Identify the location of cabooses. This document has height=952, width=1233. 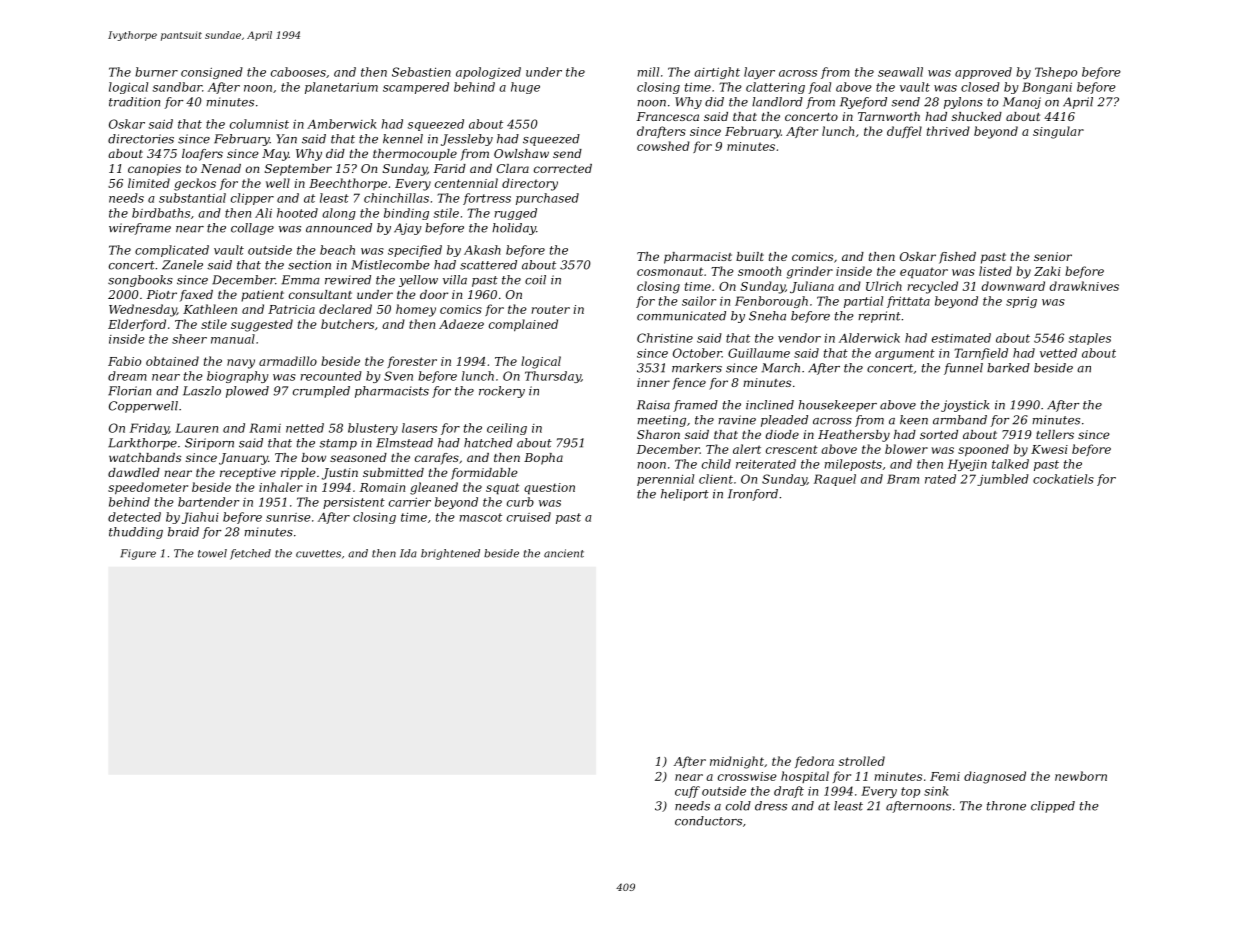
(298, 72).
